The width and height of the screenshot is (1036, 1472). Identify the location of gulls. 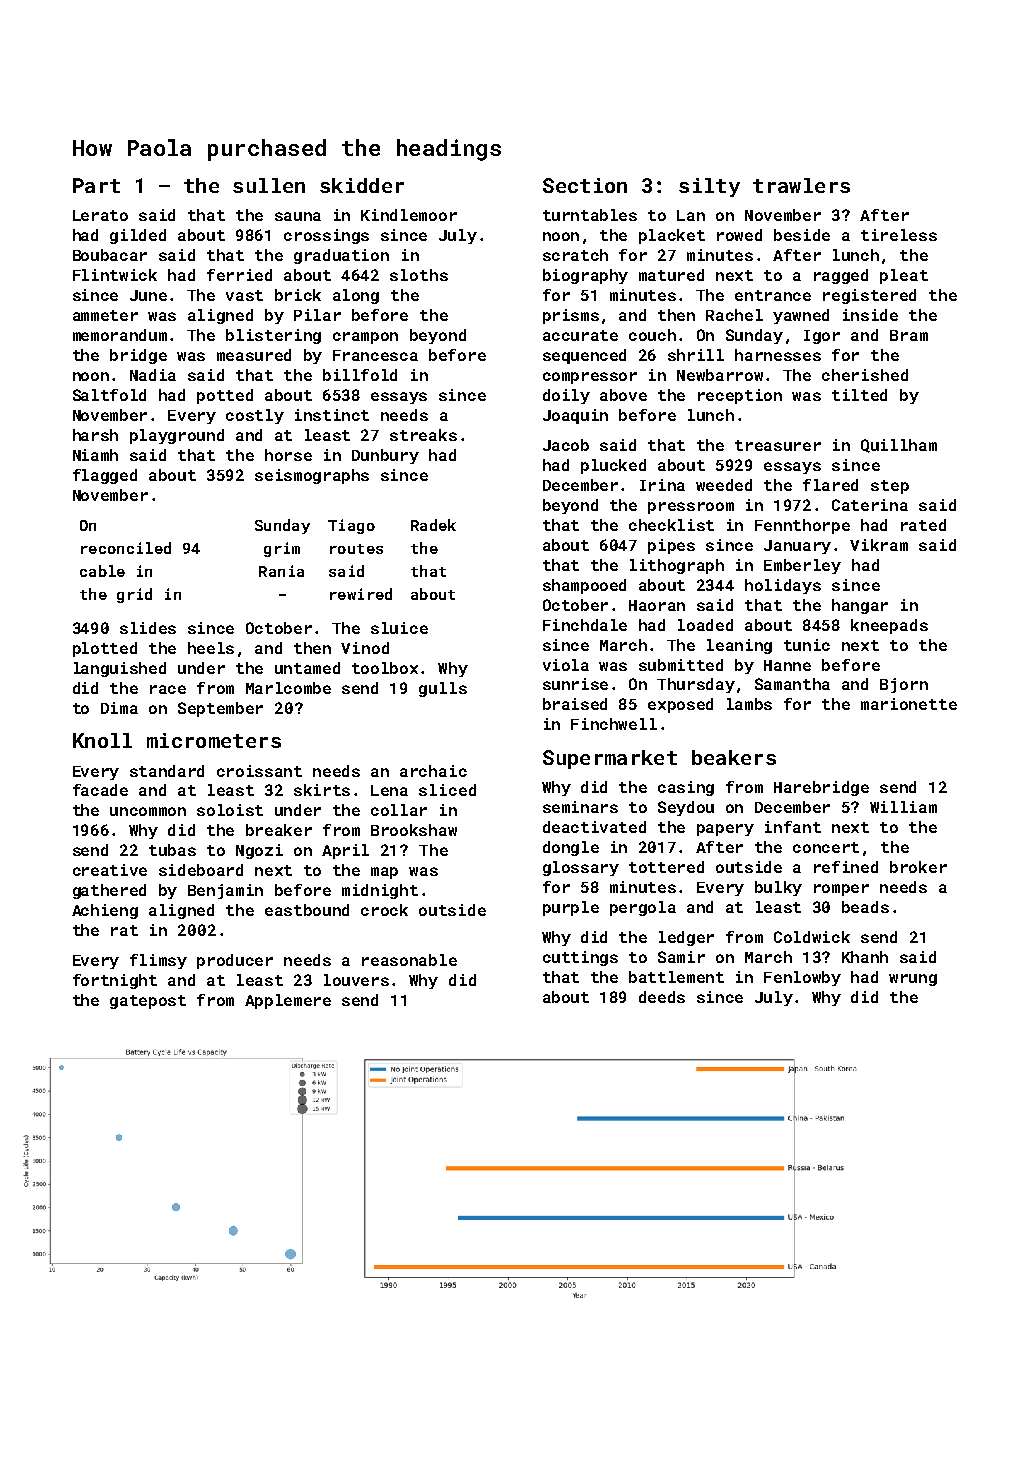
(443, 689).
